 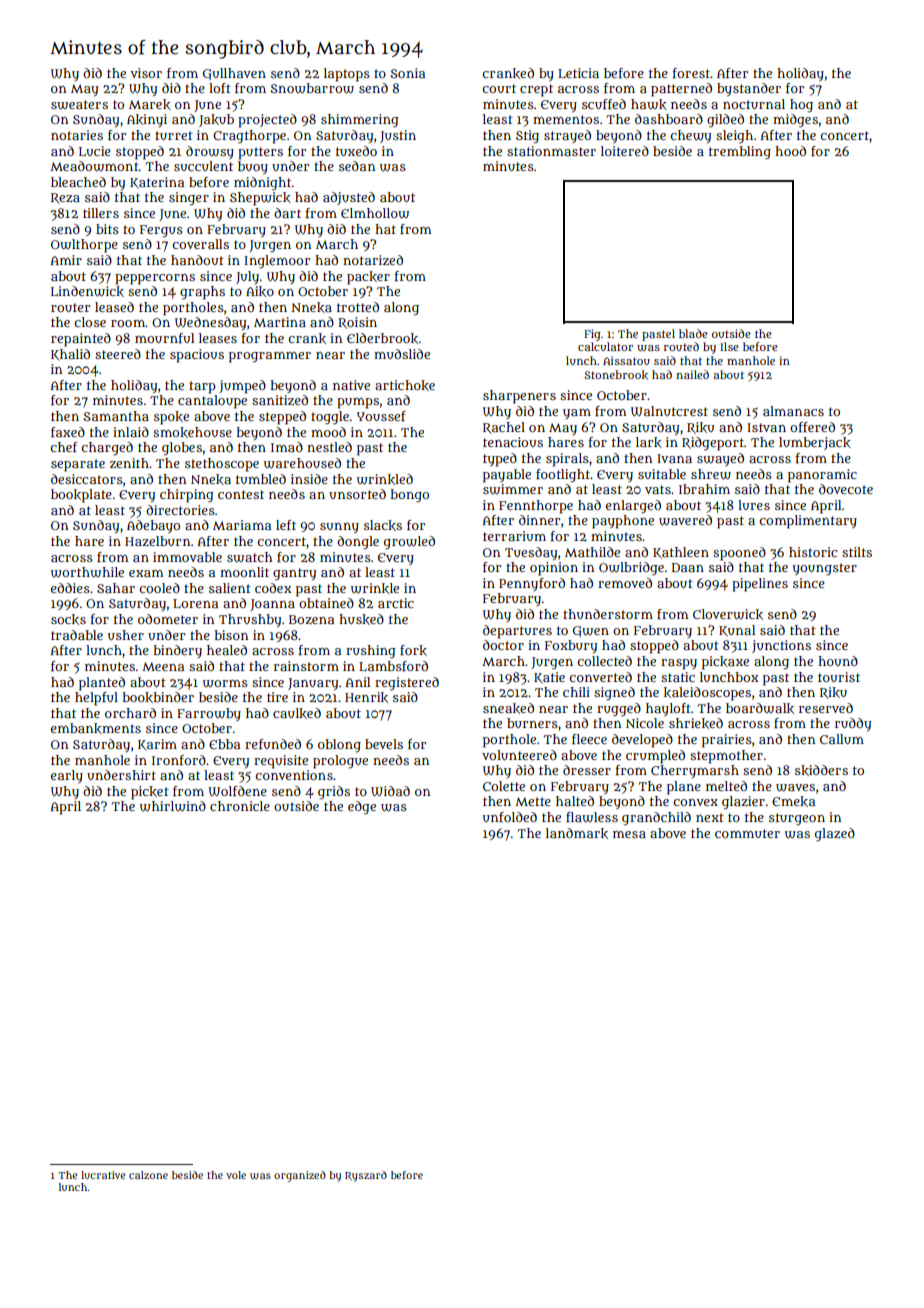 What do you see at coordinates (592, 335) in the screenshot?
I see `Fig` at bounding box center [592, 335].
